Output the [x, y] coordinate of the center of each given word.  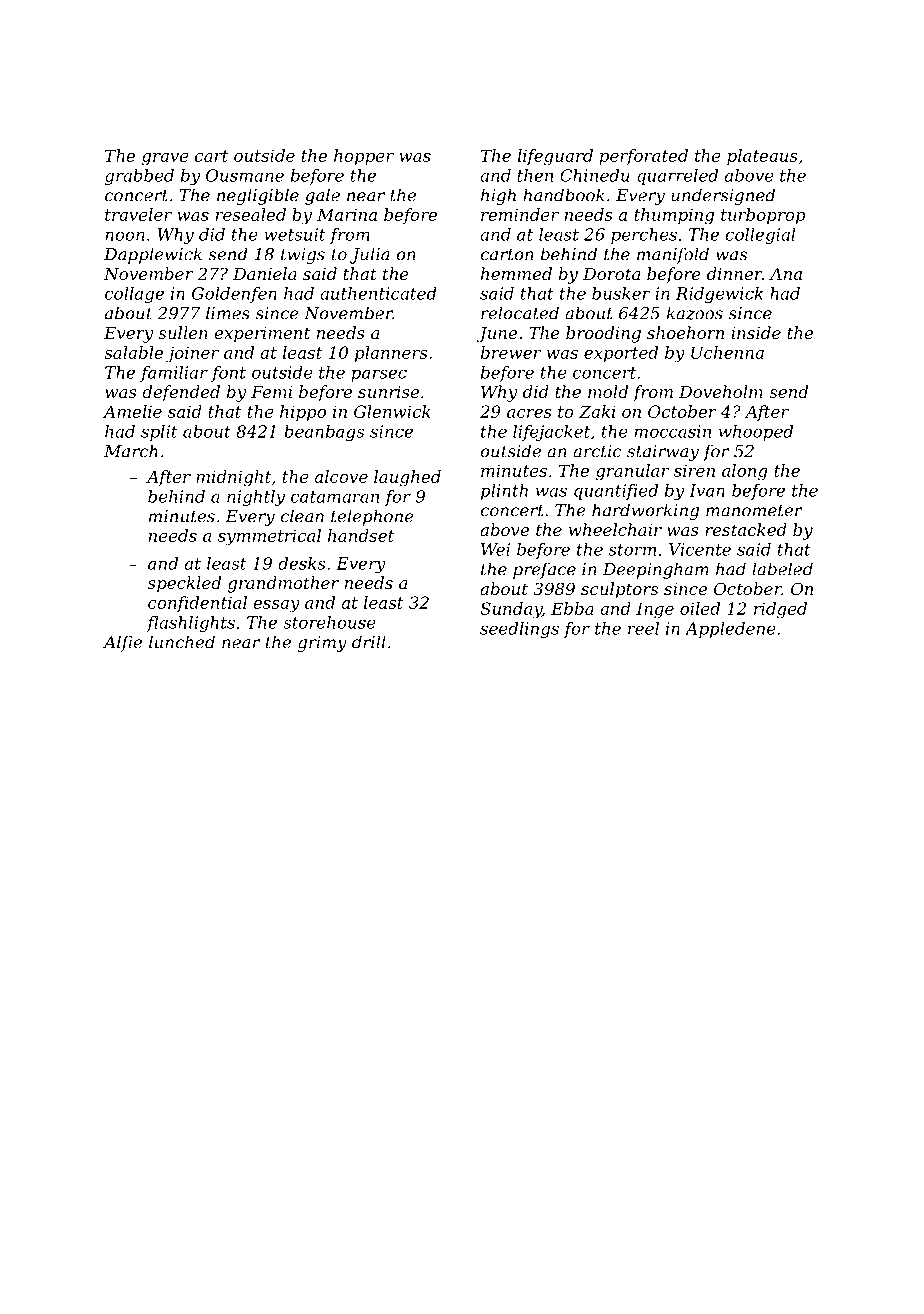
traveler [138, 214]
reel [643, 628]
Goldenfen [234, 295]
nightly [256, 498]
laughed [407, 478]
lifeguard [555, 157]
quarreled [677, 177]
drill [369, 642]
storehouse [329, 622]
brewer [511, 352]
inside [756, 332]
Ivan [707, 490]
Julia [370, 255]
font [228, 374]
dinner [734, 273]
